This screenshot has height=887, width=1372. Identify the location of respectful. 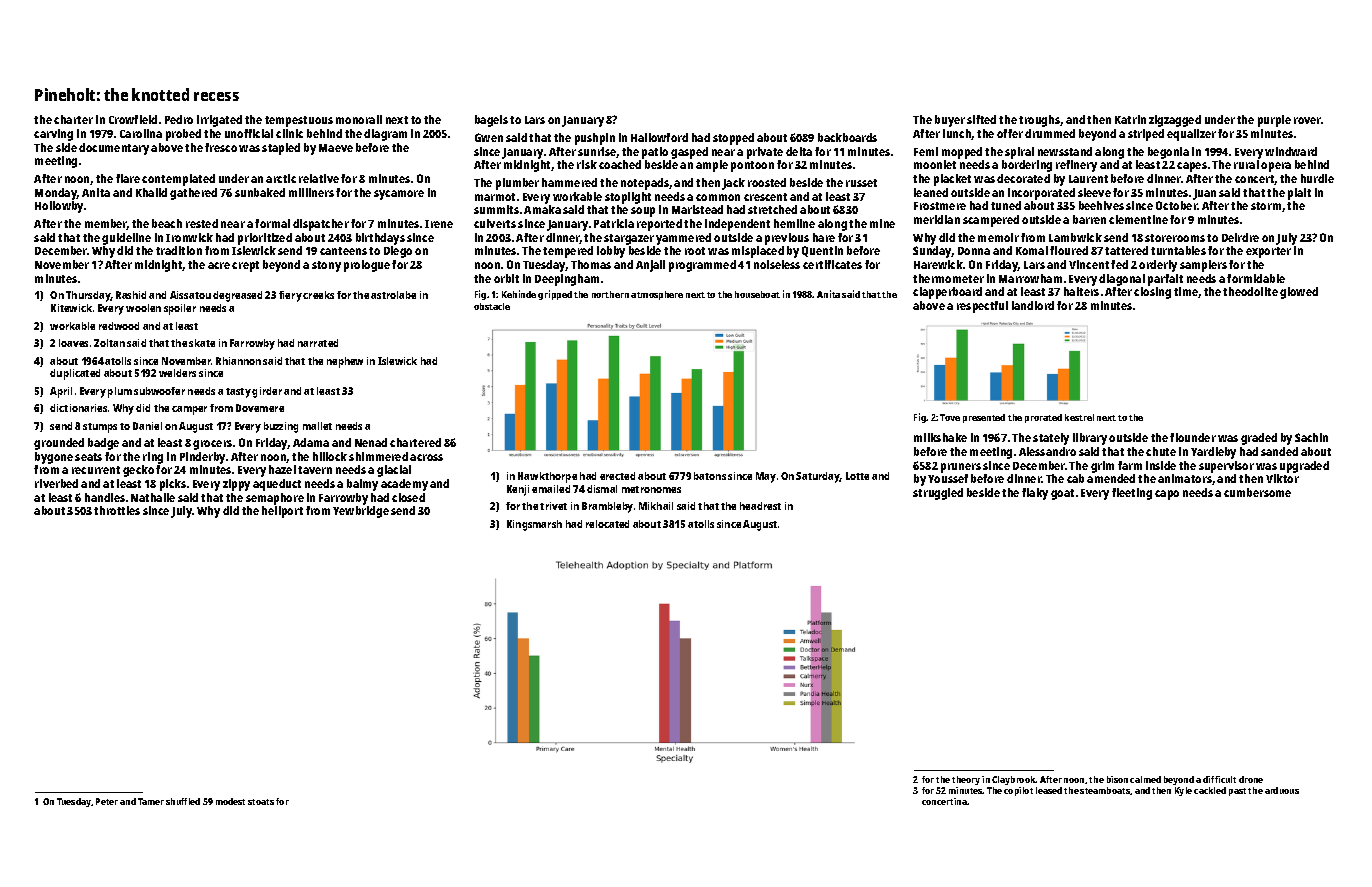
(982, 307).
